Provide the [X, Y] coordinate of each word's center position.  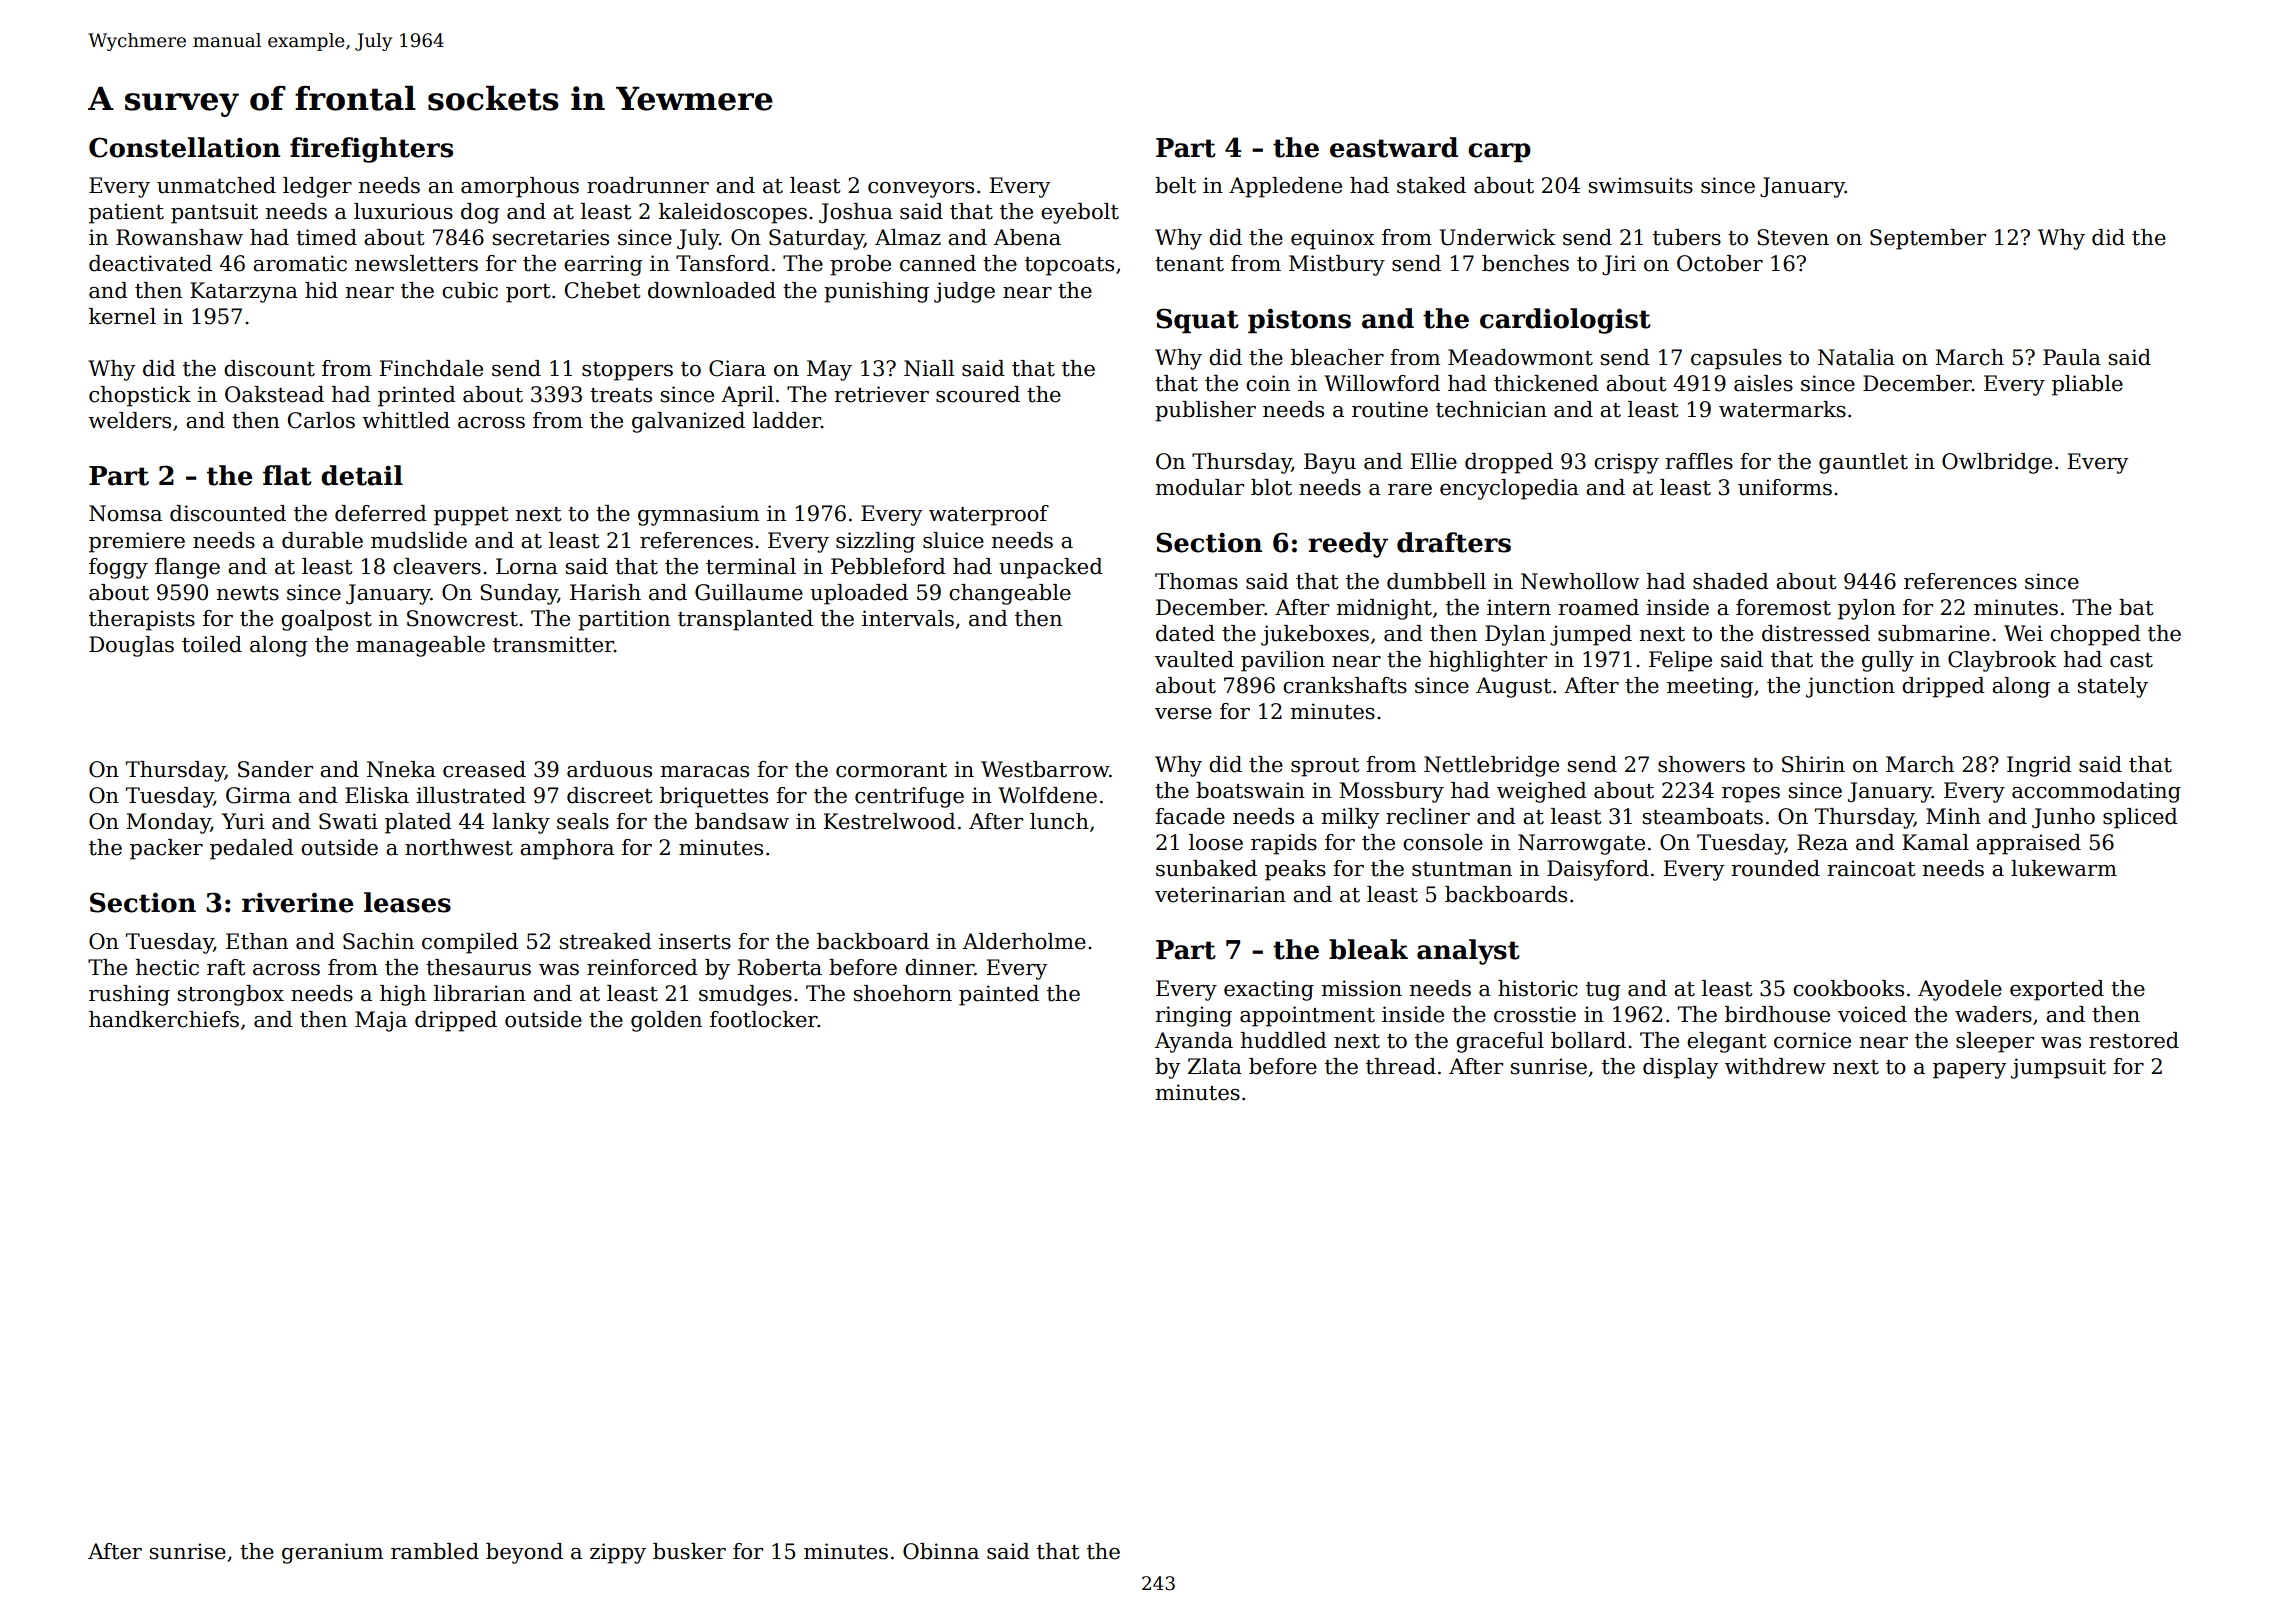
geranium [332, 1553]
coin [1268, 383]
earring [603, 265]
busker [689, 1551]
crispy [1626, 463]
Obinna [941, 1551]
